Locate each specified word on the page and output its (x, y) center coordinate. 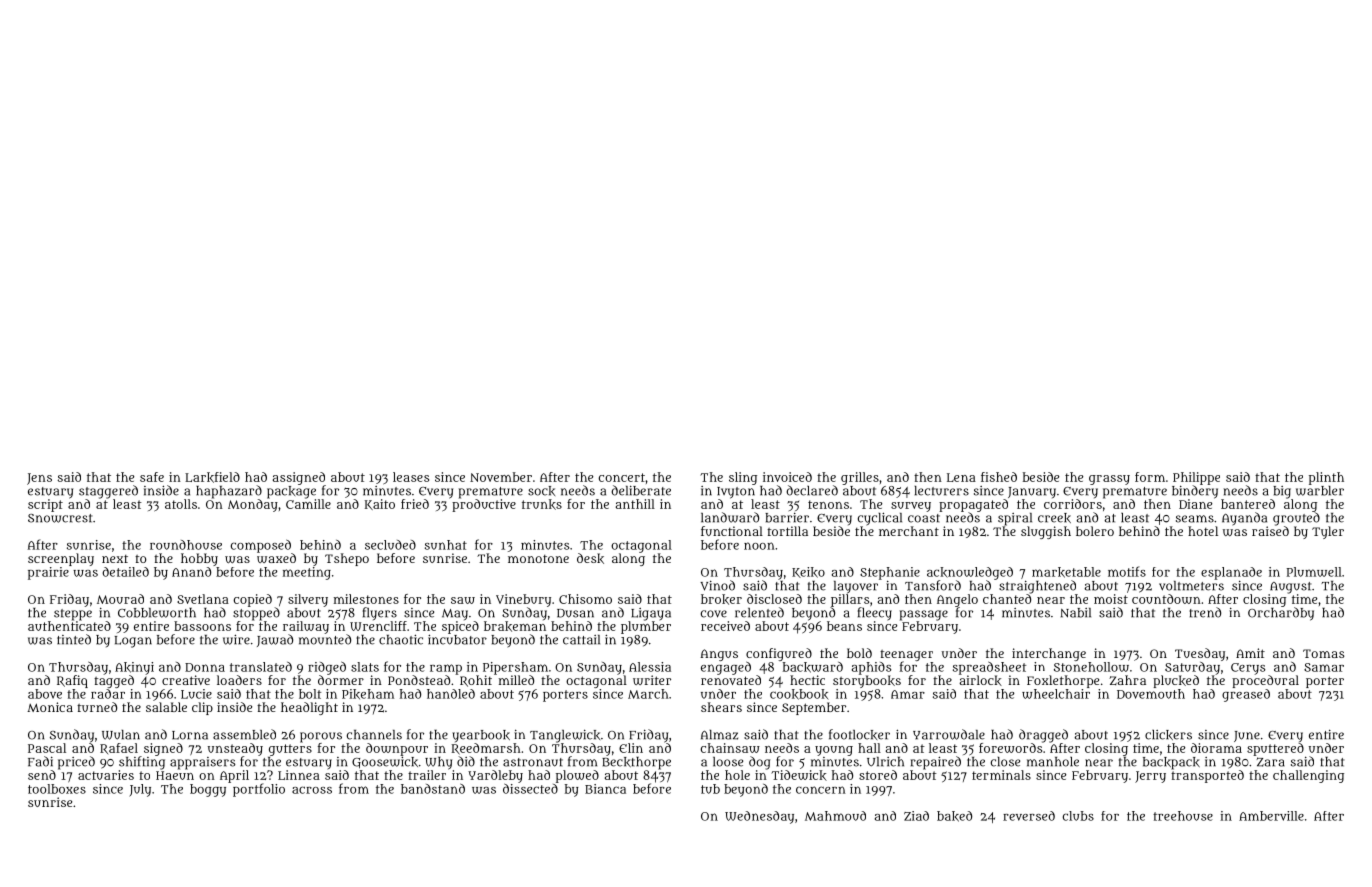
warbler (1320, 491)
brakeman (515, 626)
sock (541, 491)
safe (152, 477)
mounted (325, 639)
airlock (980, 680)
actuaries (106, 775)
